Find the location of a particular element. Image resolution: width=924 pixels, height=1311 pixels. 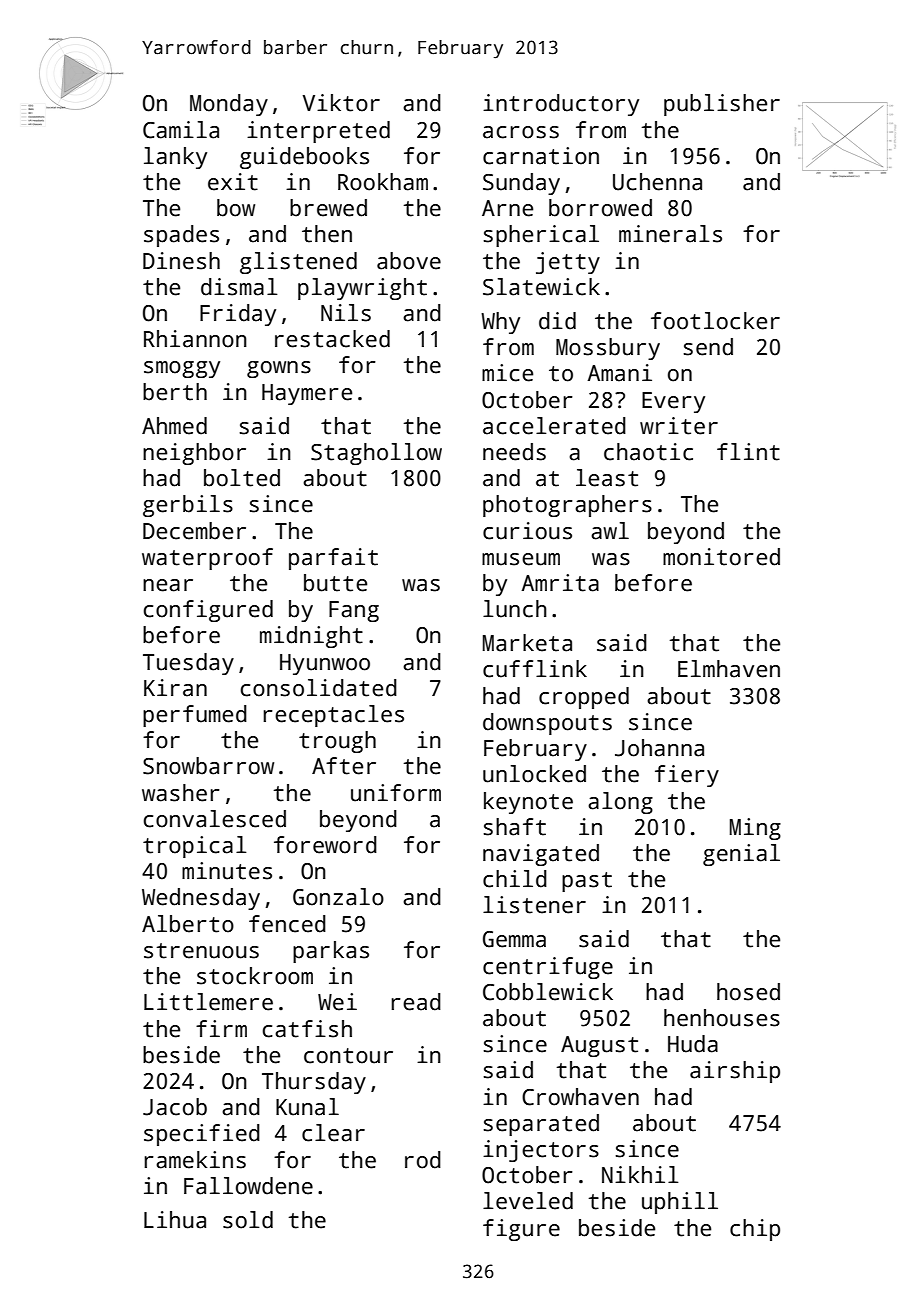

sold is located at coordinates (248, 1220).
